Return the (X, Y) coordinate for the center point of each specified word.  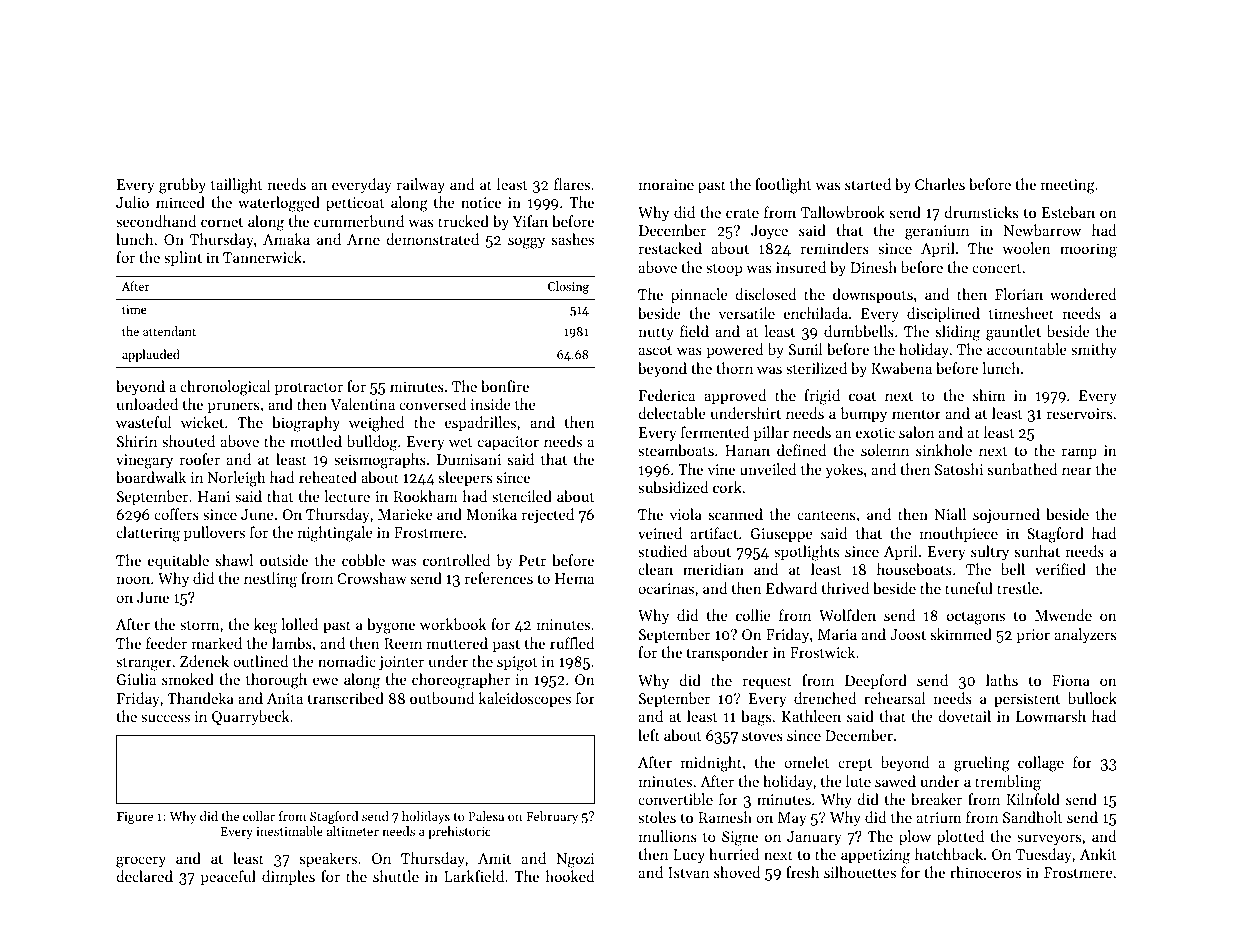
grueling (982, 764)
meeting (1068, 186)
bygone (391, 626)
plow (915, 837)
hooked (569, 876)
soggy (526, 243)
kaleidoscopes (525, 699)
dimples (288, 877)
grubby (182, 186)
